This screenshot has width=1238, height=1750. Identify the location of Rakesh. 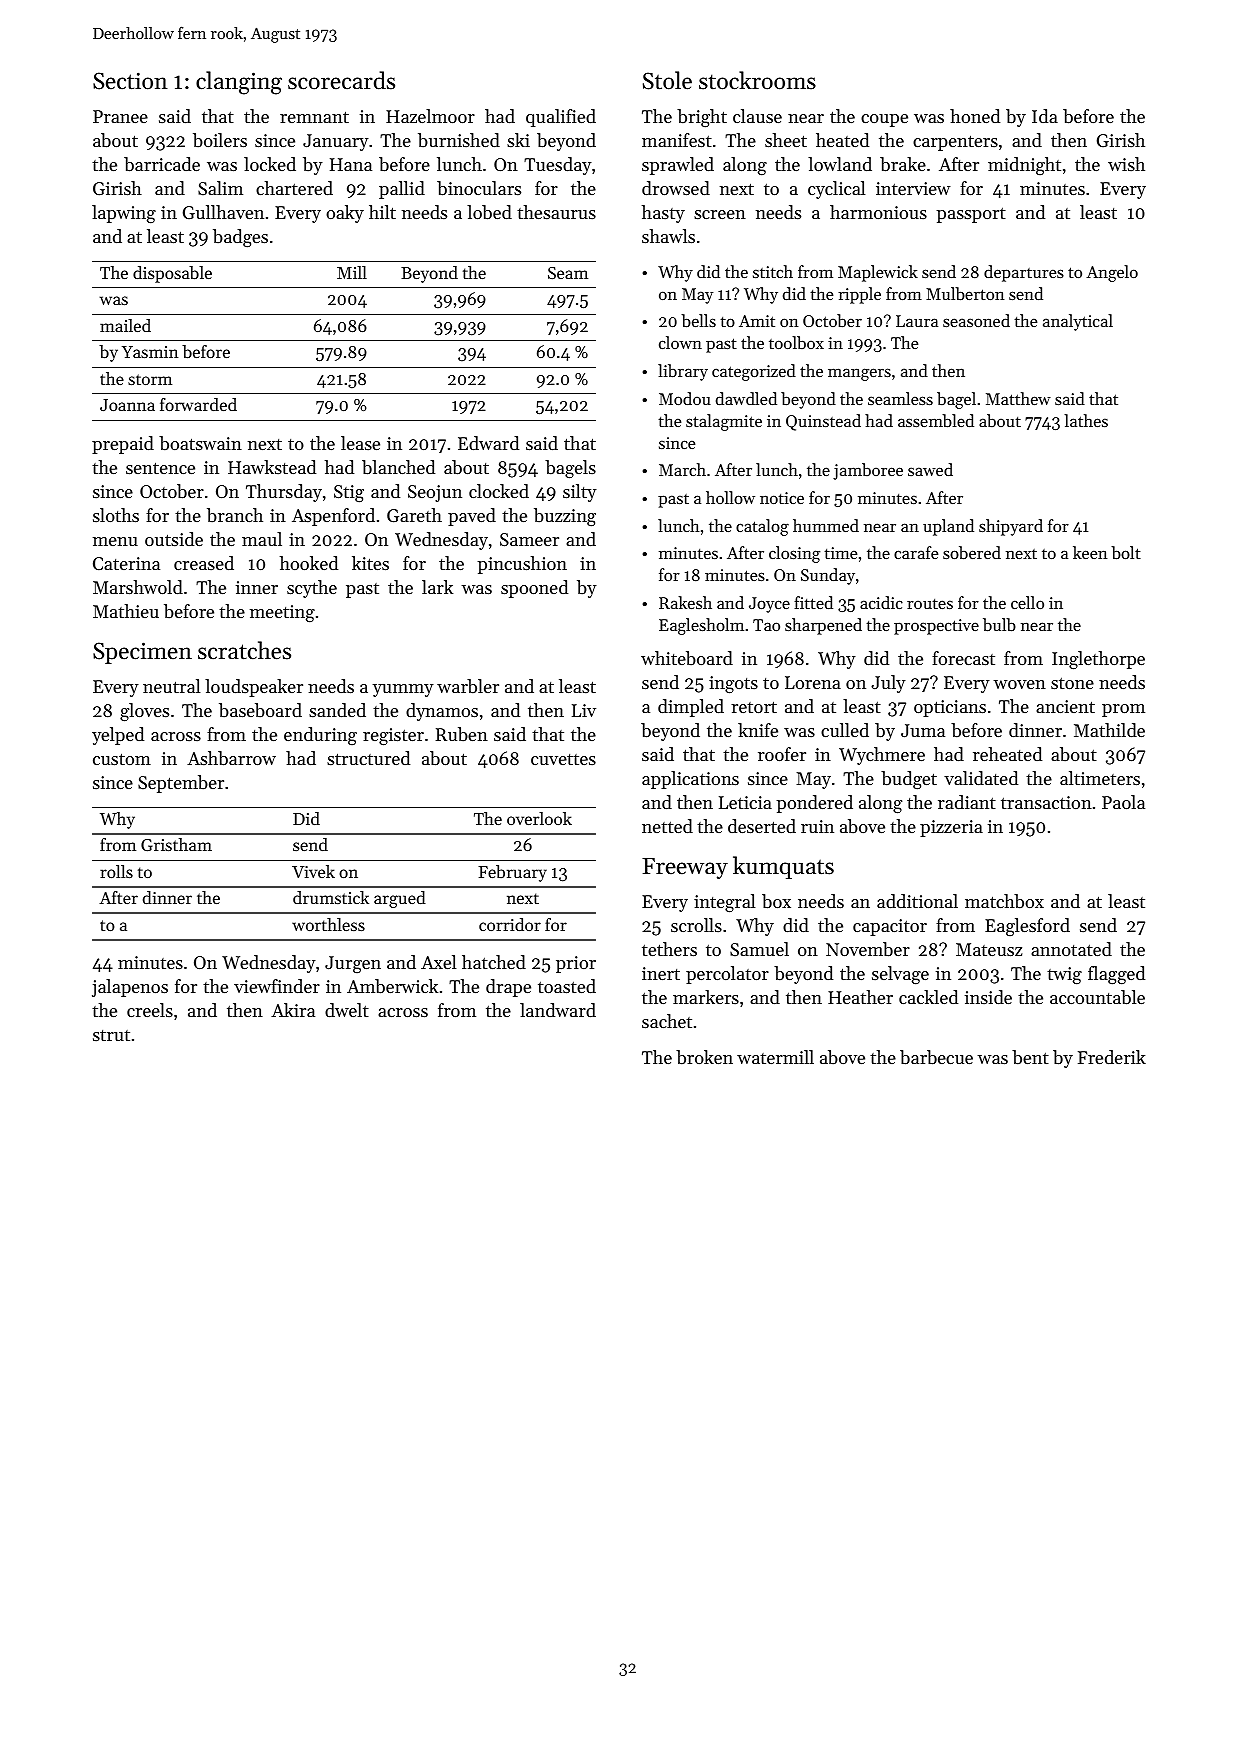
(685, 602).
